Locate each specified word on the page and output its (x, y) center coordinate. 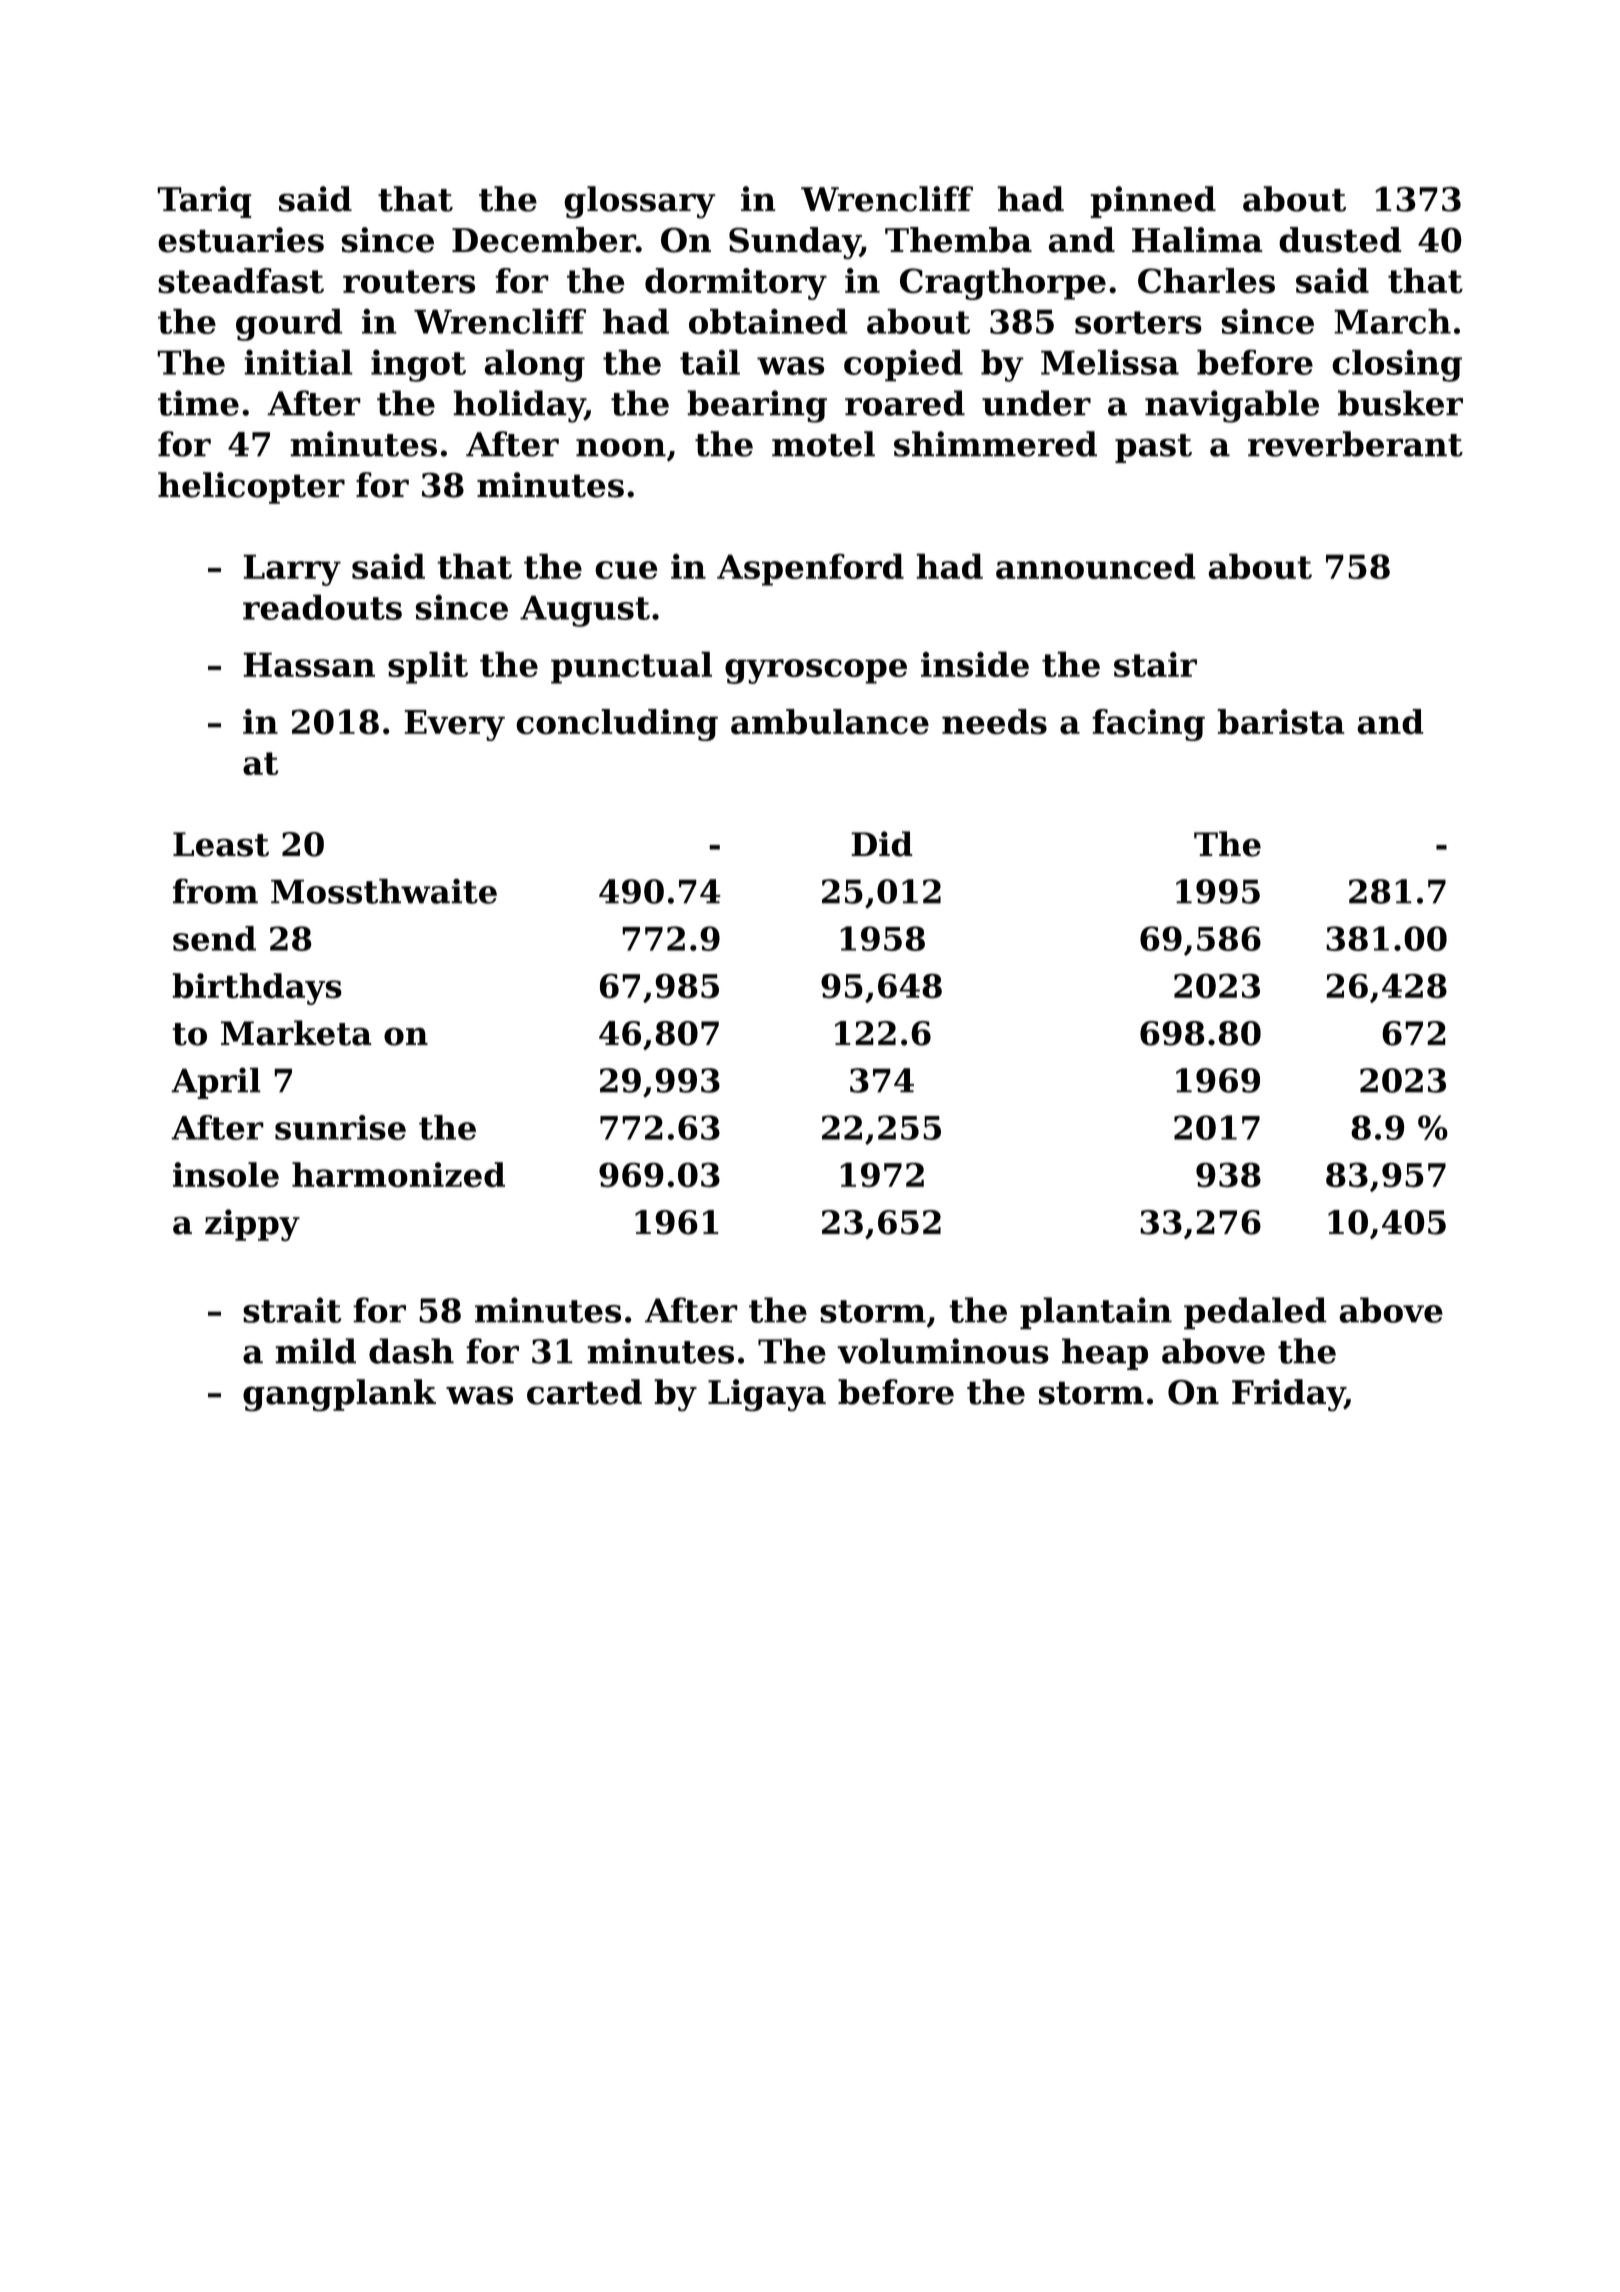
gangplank (339, 1395)
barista (1281, 722)
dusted (1340, 240)
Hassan (309, 664)
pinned (1153, 202)
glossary (640, 202)
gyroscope (816, 671)
